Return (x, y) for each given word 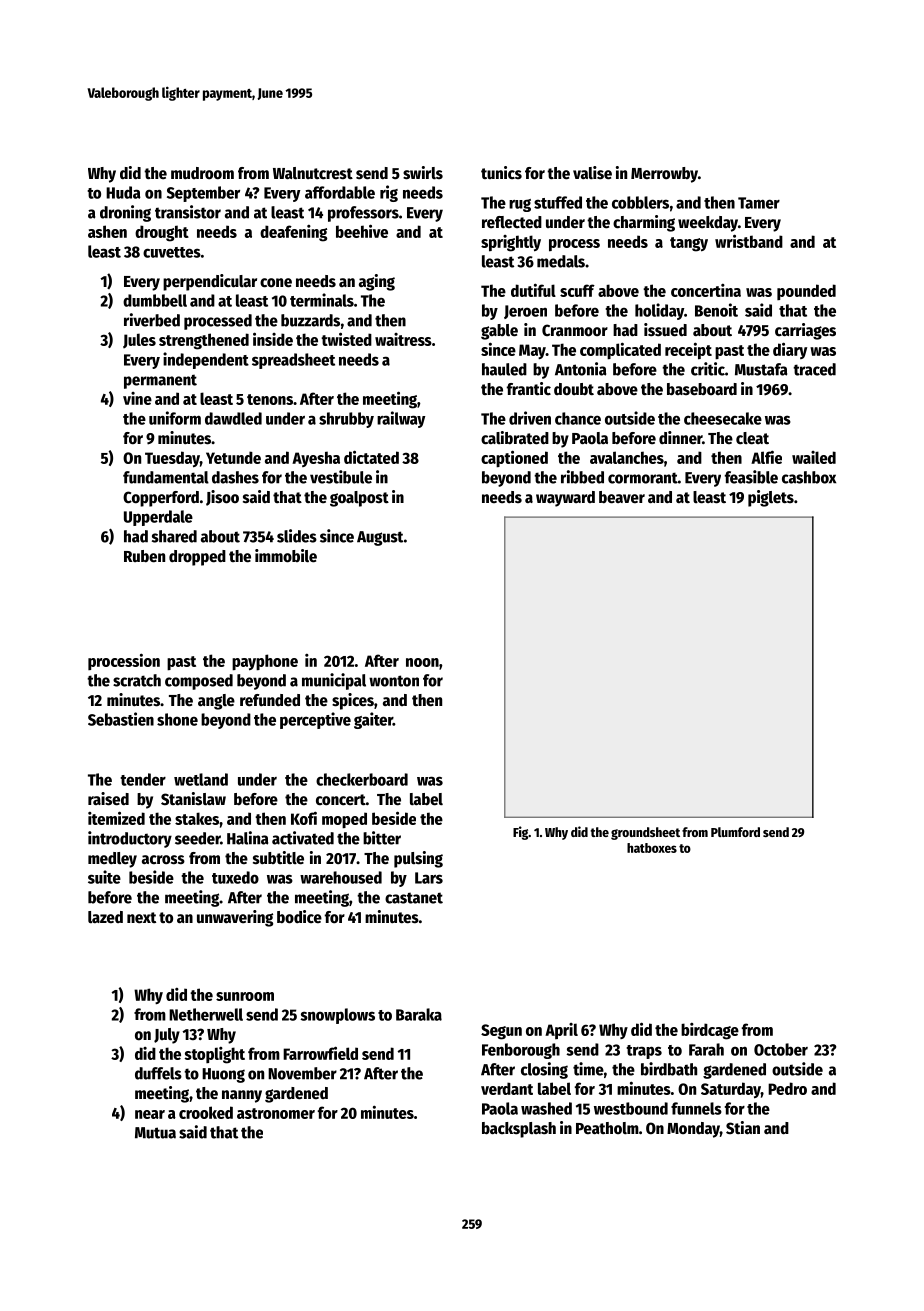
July (167, 1036)
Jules (139, 340)
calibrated (515, 438)
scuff (577, 290)
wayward (565, 499)
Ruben (144, 556)
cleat (752, 438)
